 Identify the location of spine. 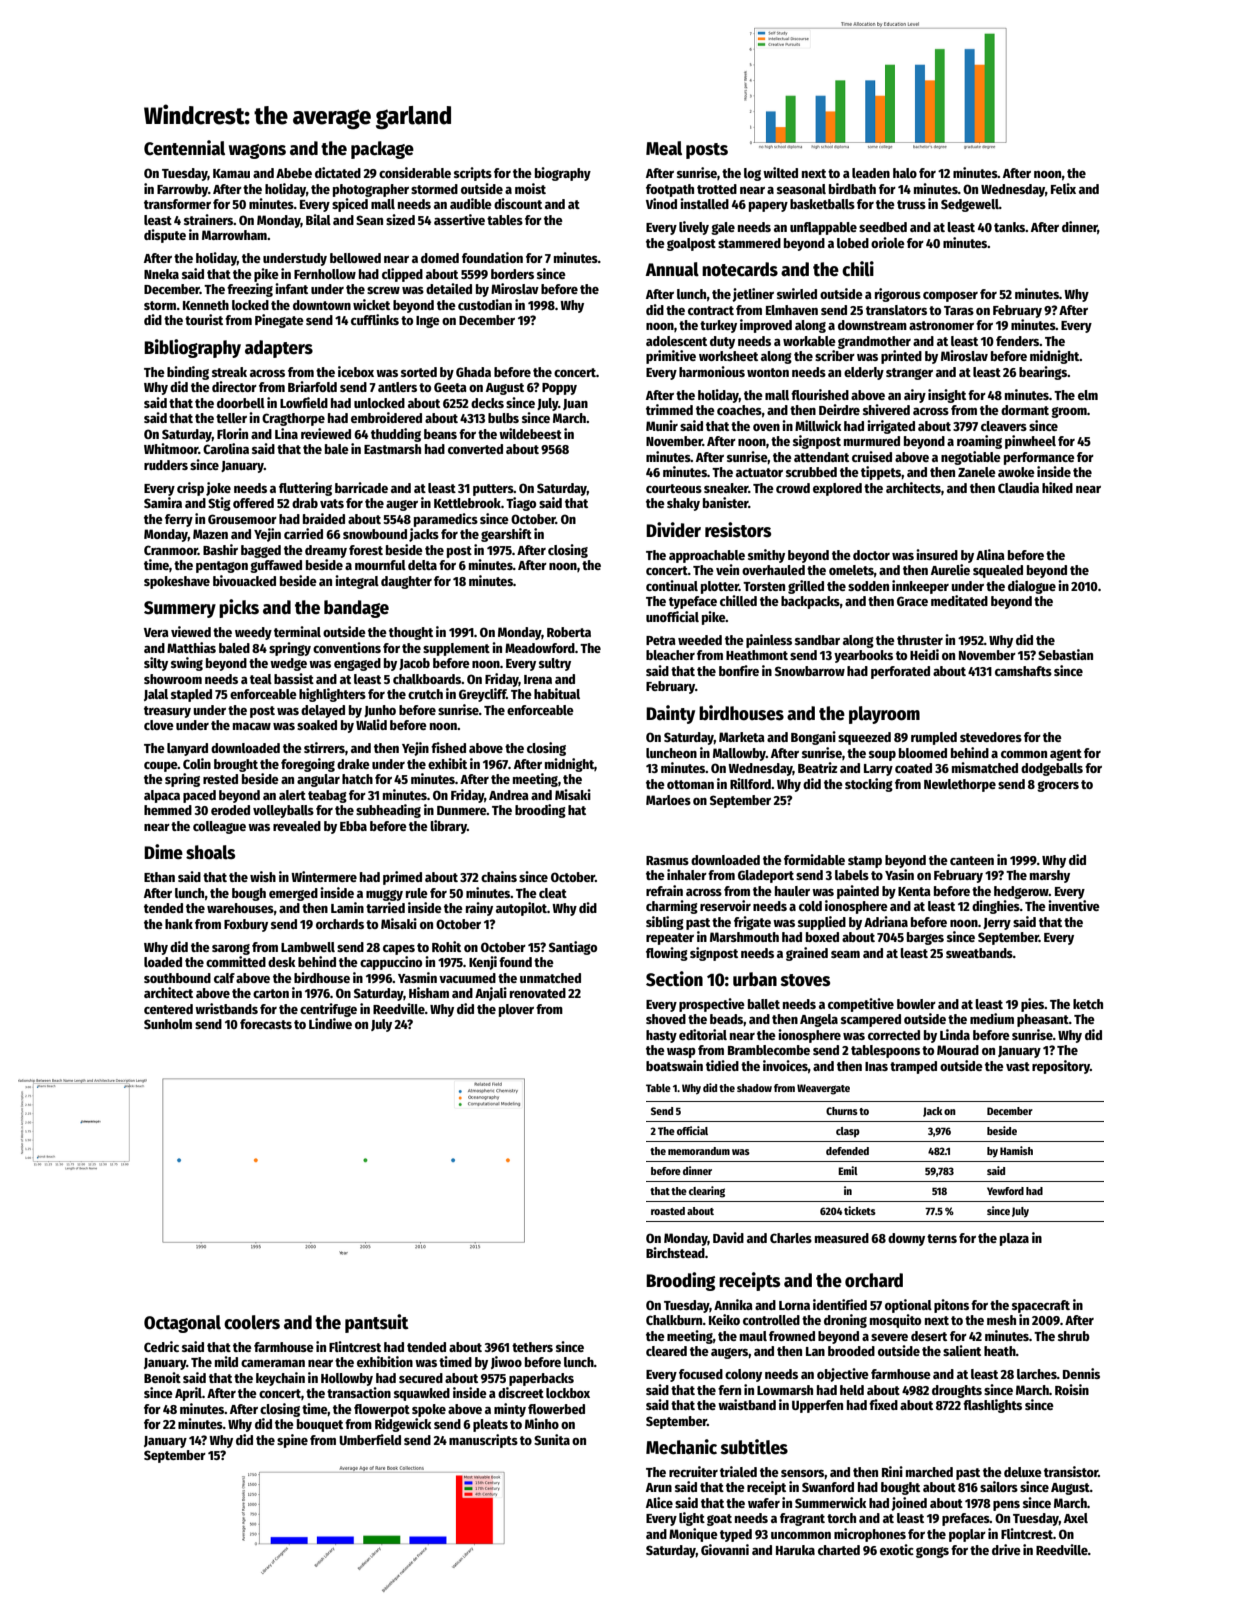
(292, 1441).
